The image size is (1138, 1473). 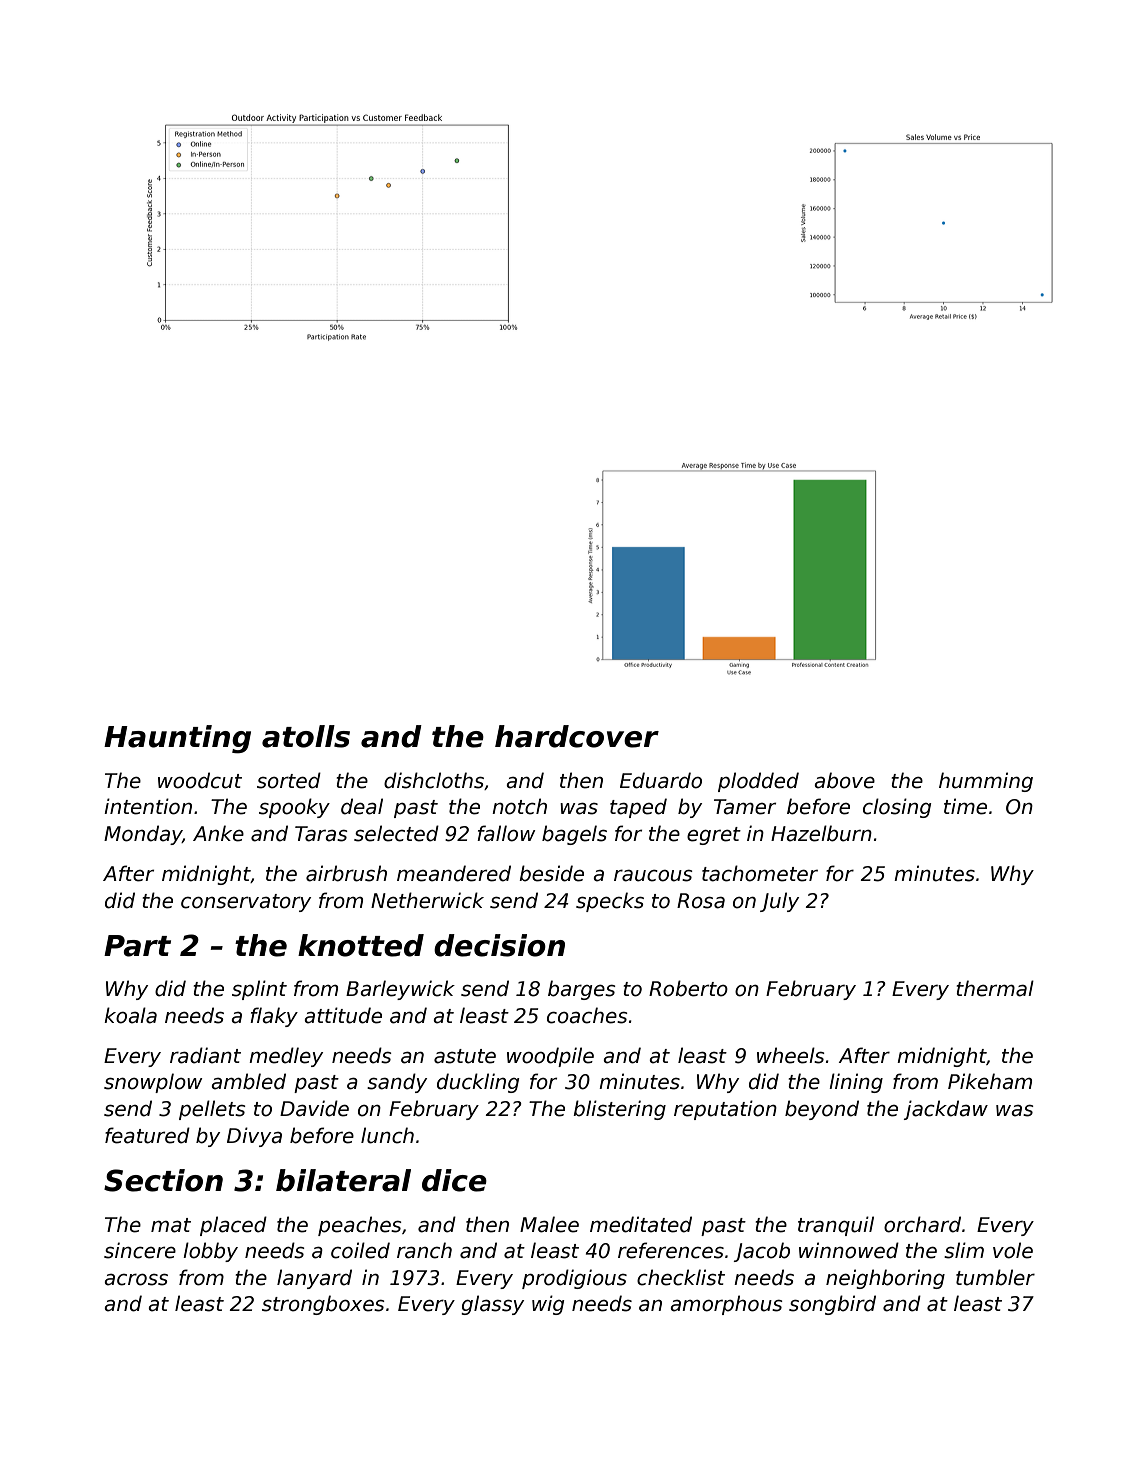 What do you see at coordinates (248, 1081) in the image?
I see `ambled` at bounding box center [248, 1081].
